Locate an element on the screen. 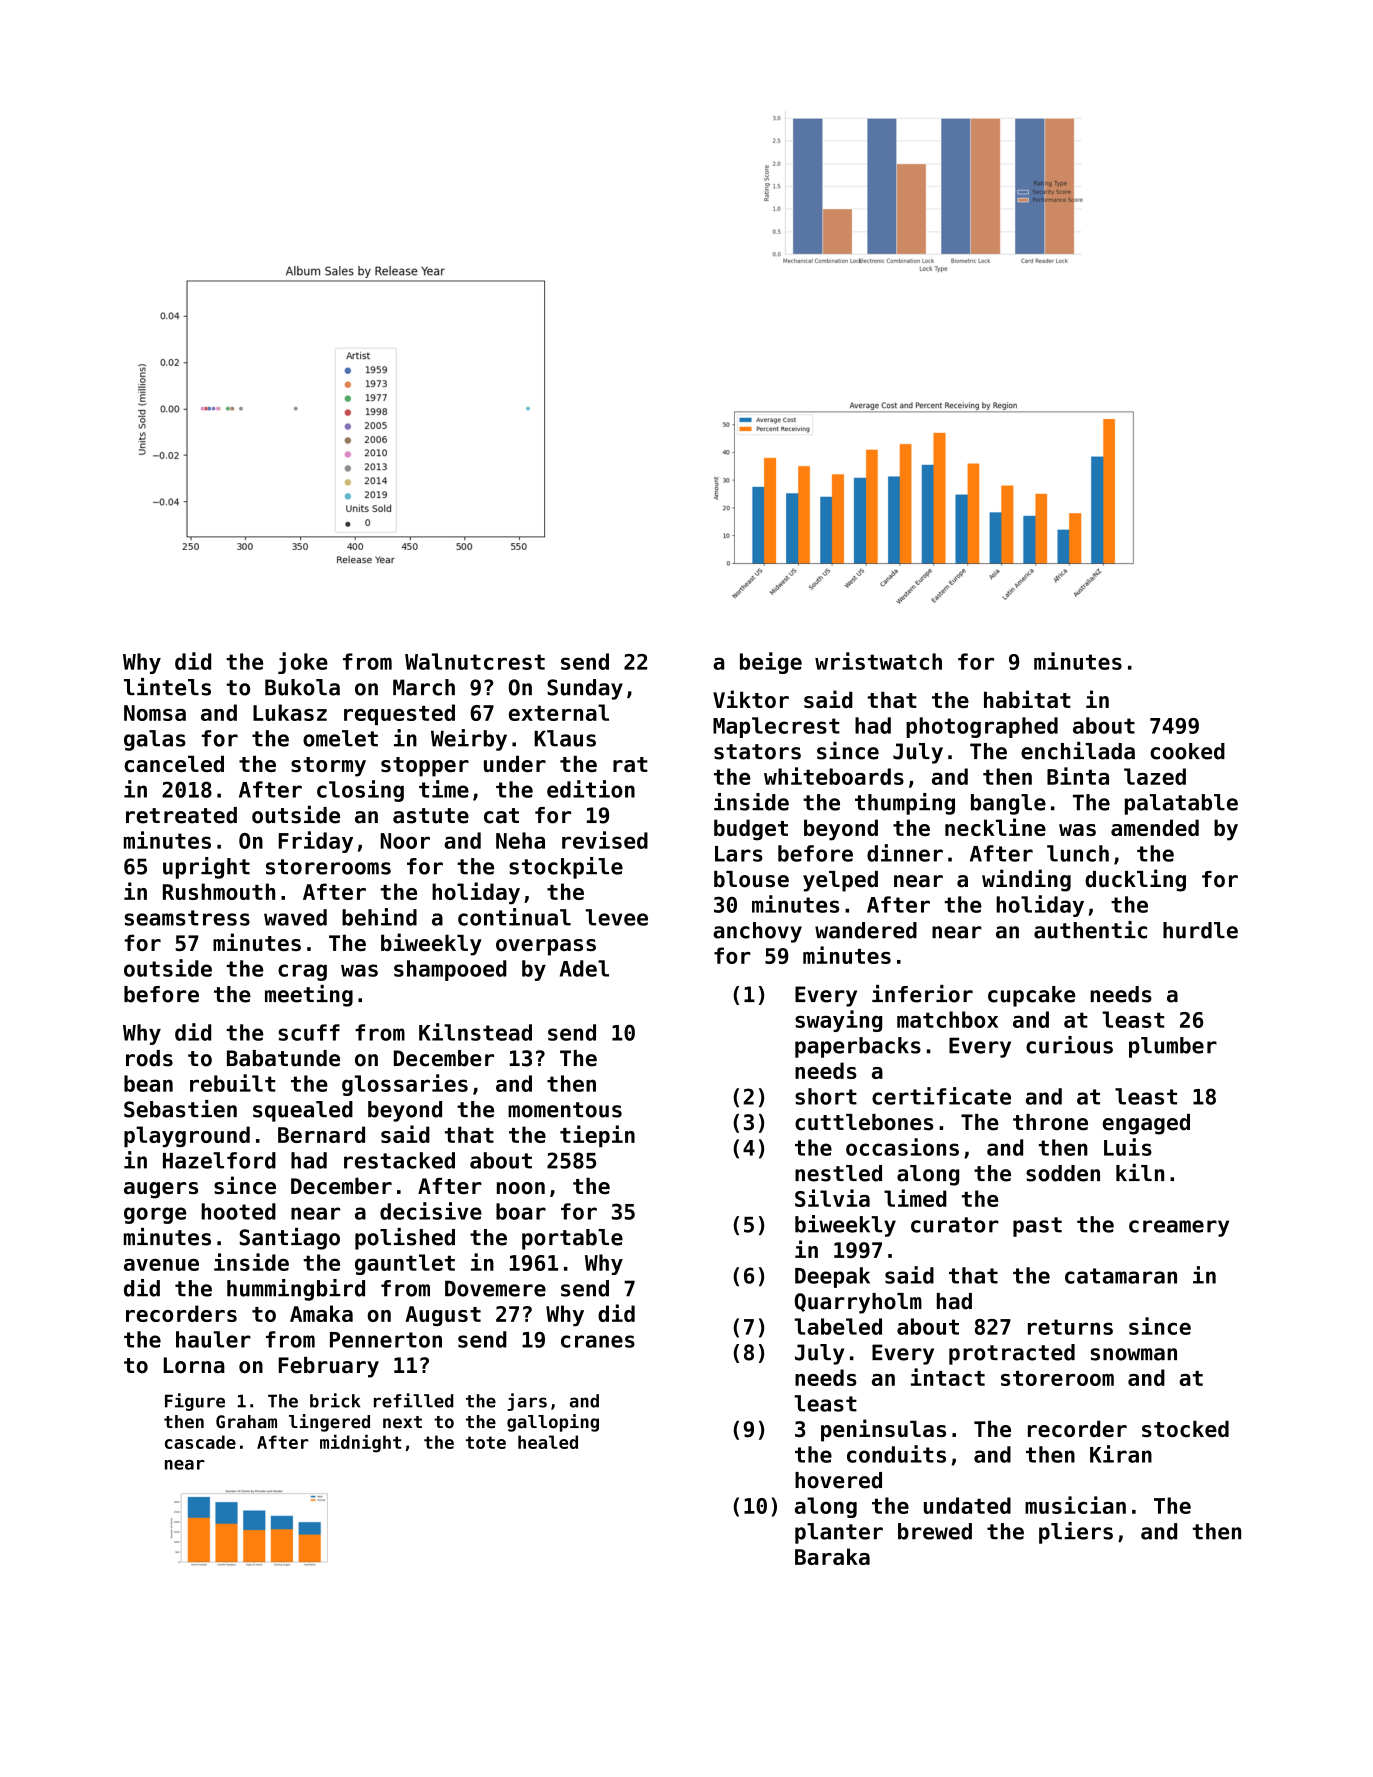  Binta is located at coordinates (1078, 776).
